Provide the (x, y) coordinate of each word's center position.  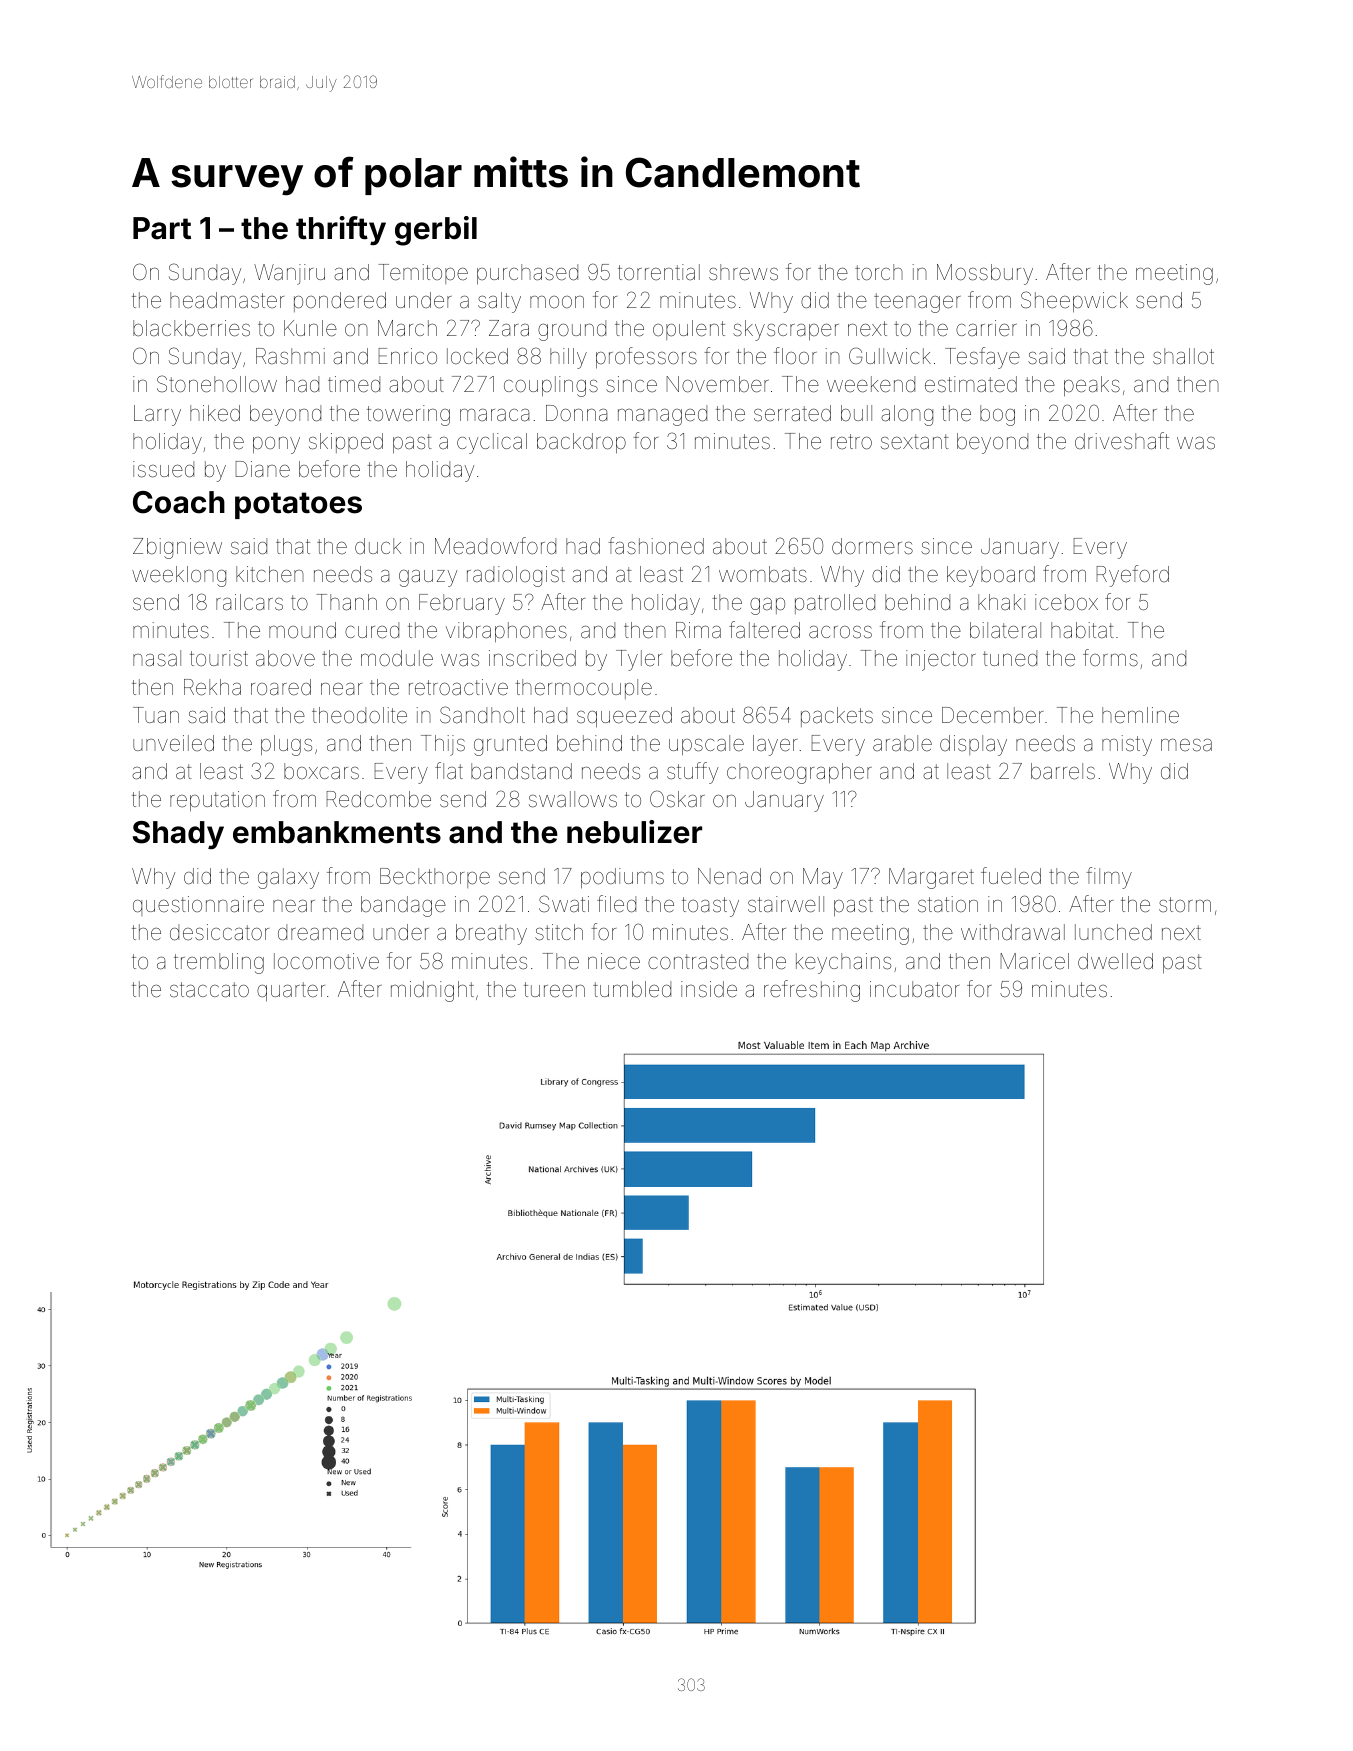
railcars (249, 602)
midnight (432, 991)
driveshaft (1122, 441)
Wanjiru (289, 274)
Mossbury (985, 274)
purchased (527, 274)
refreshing (812, 991)
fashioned (656, 546)
